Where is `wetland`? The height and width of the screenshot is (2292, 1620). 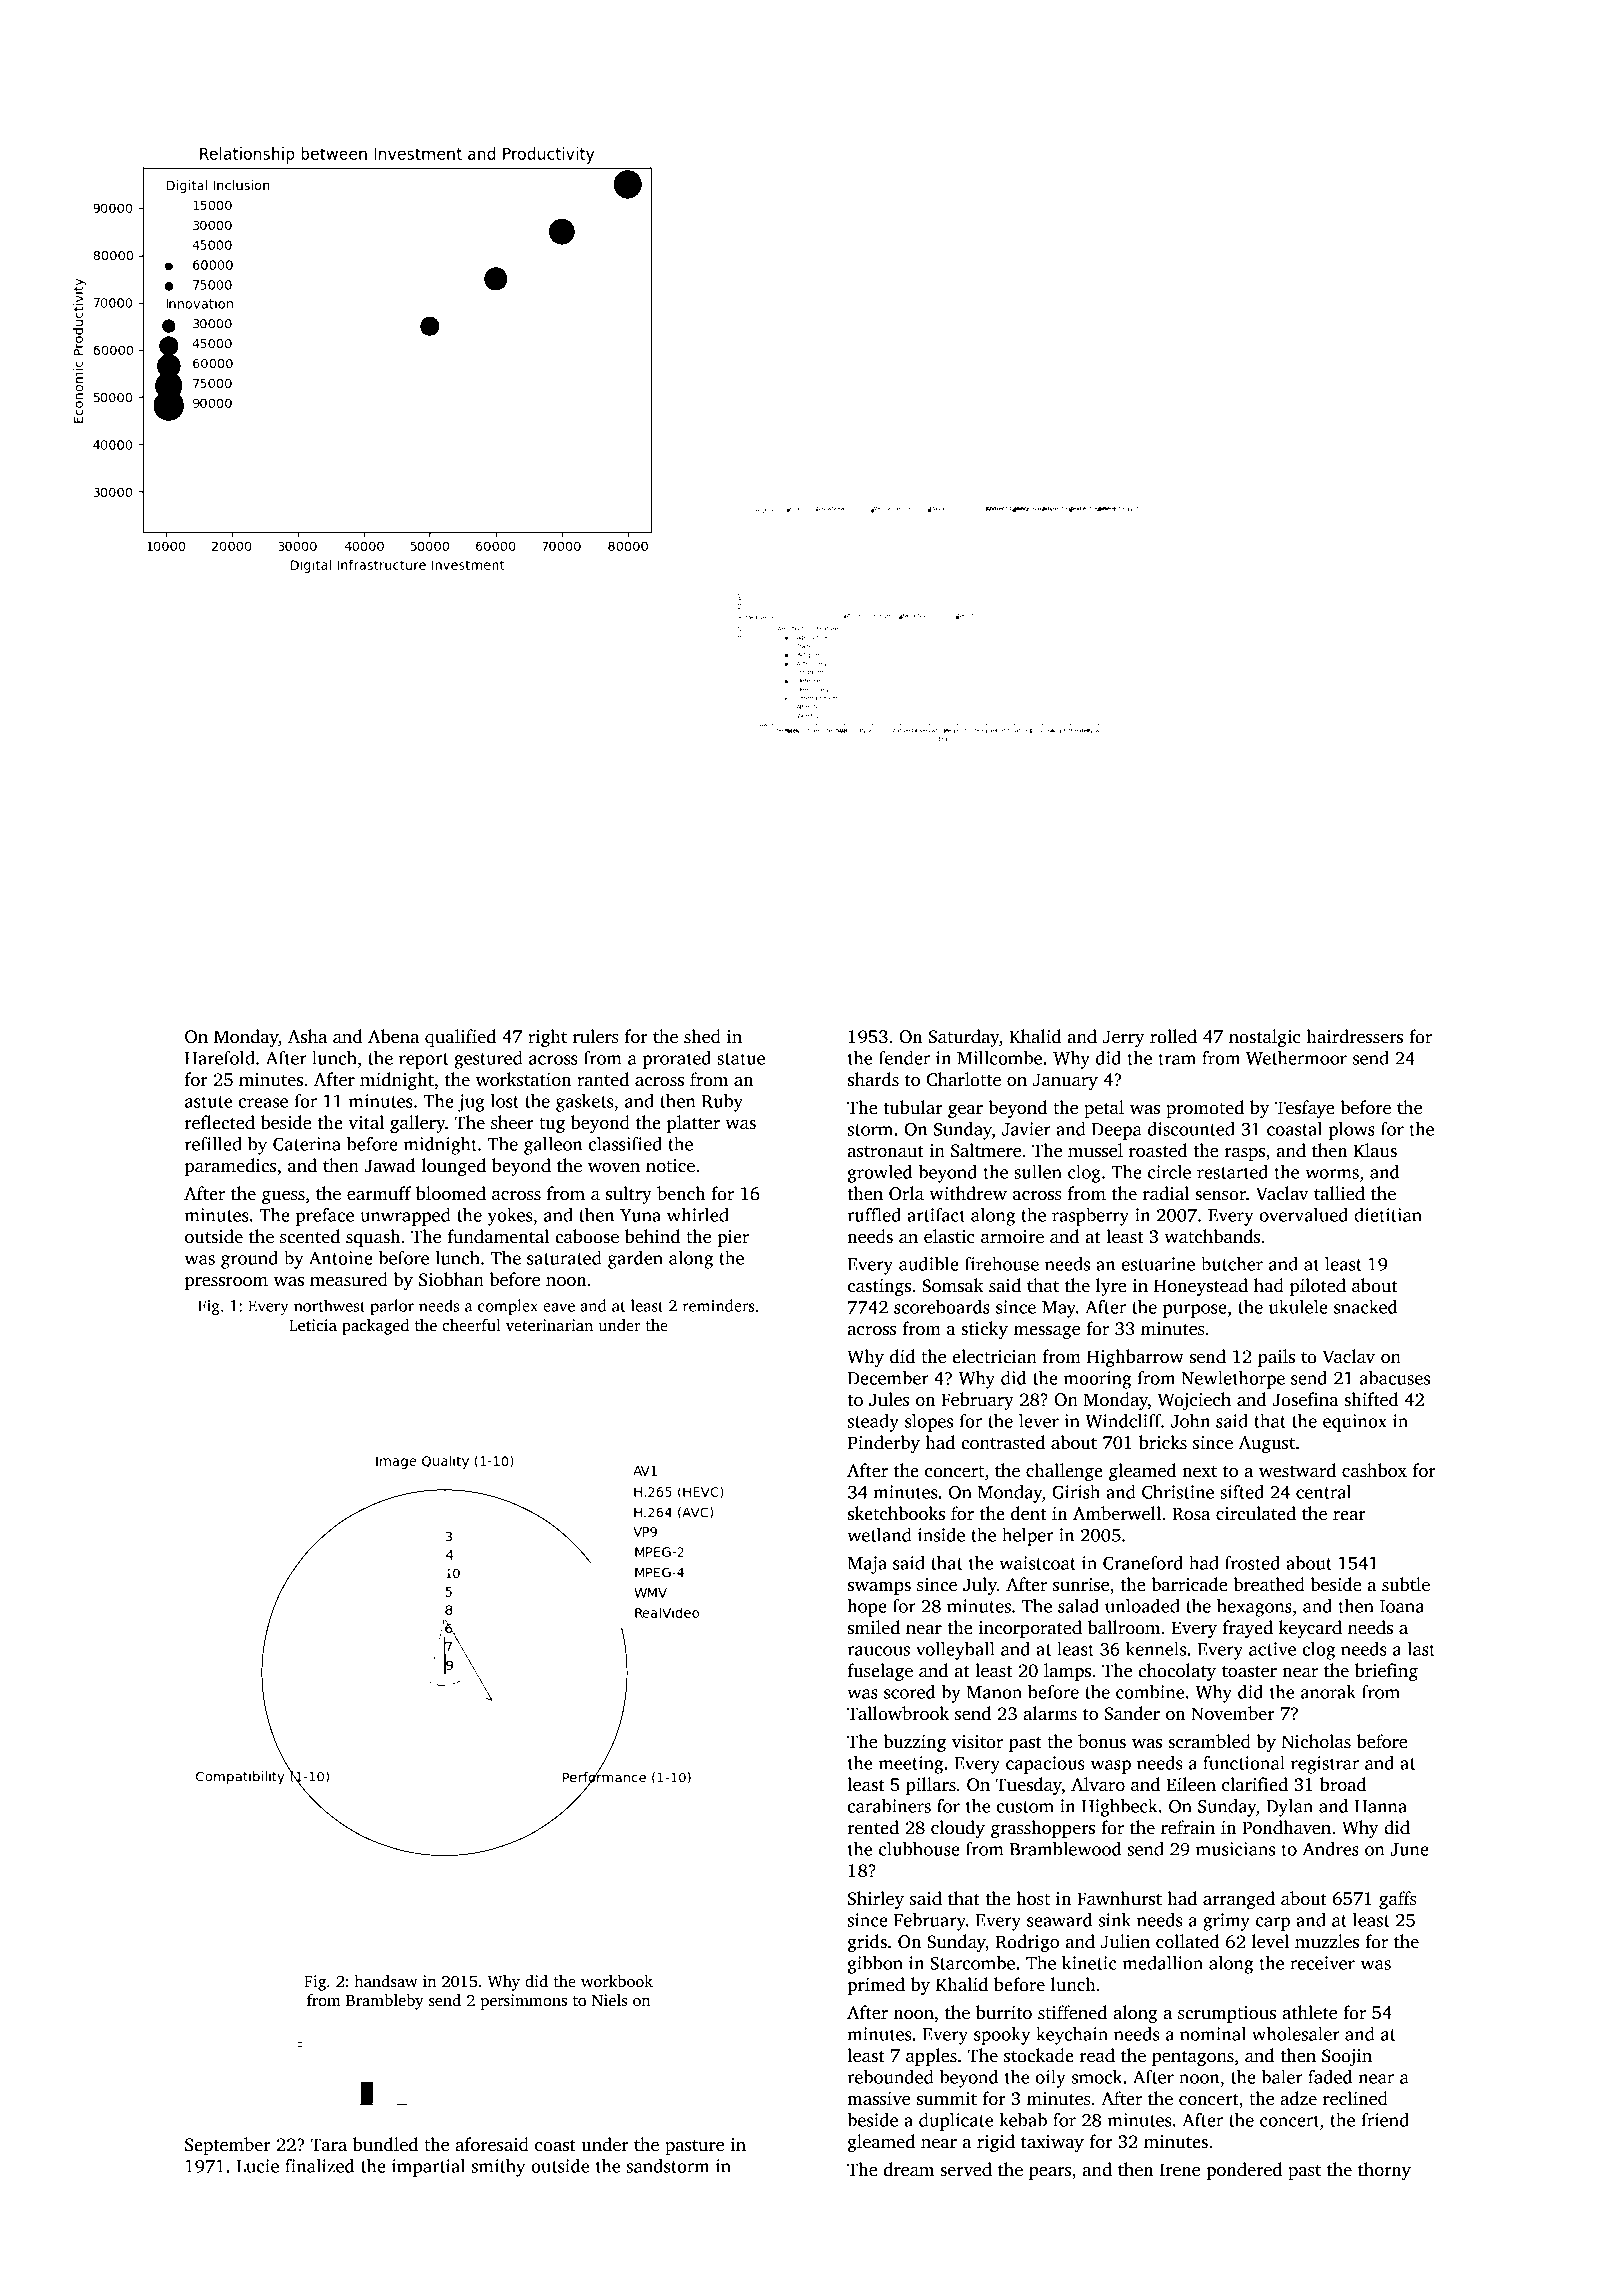
wetland is located at coordinates (879, 1535).
